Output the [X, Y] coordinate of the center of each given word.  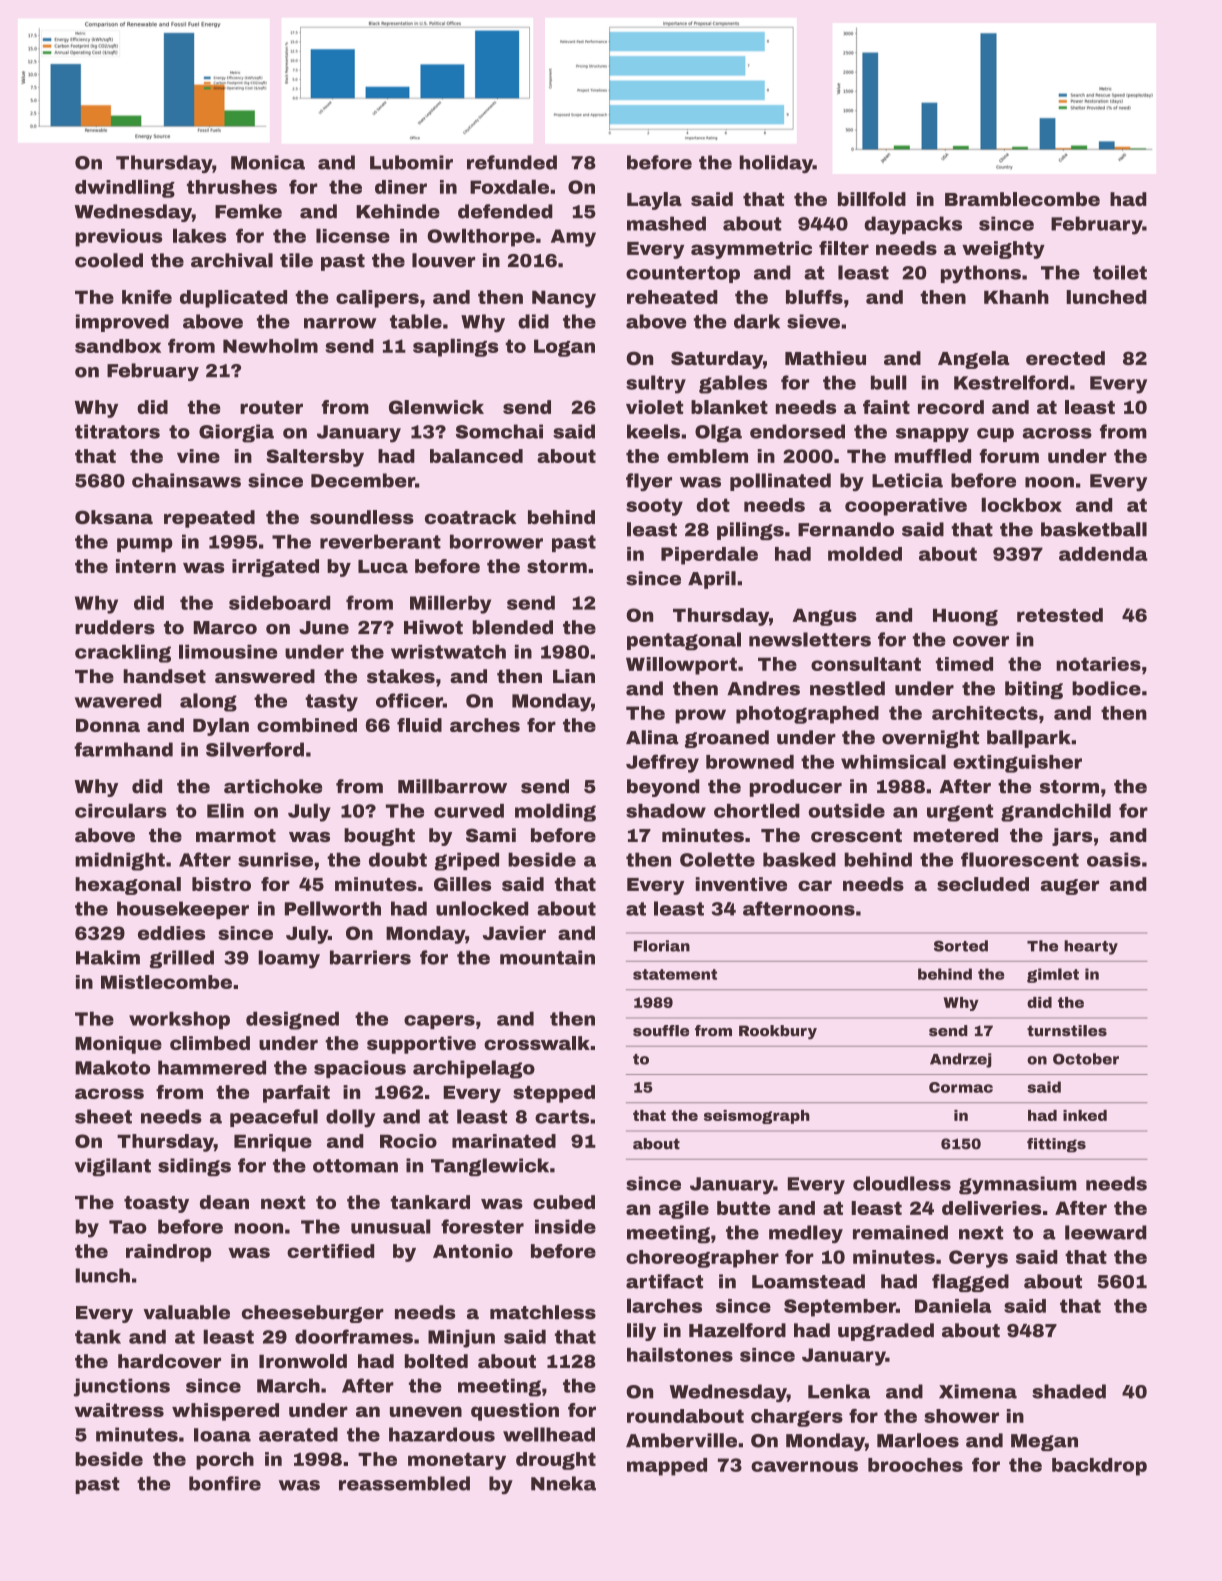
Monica [268, 162]
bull [889, 382]
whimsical [893, 761]
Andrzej [961, 1060]
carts [562, 1117]
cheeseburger [313, 1314]
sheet [103, 1116]
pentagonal [684, 641]
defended [505, 211]
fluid [419, 725]
